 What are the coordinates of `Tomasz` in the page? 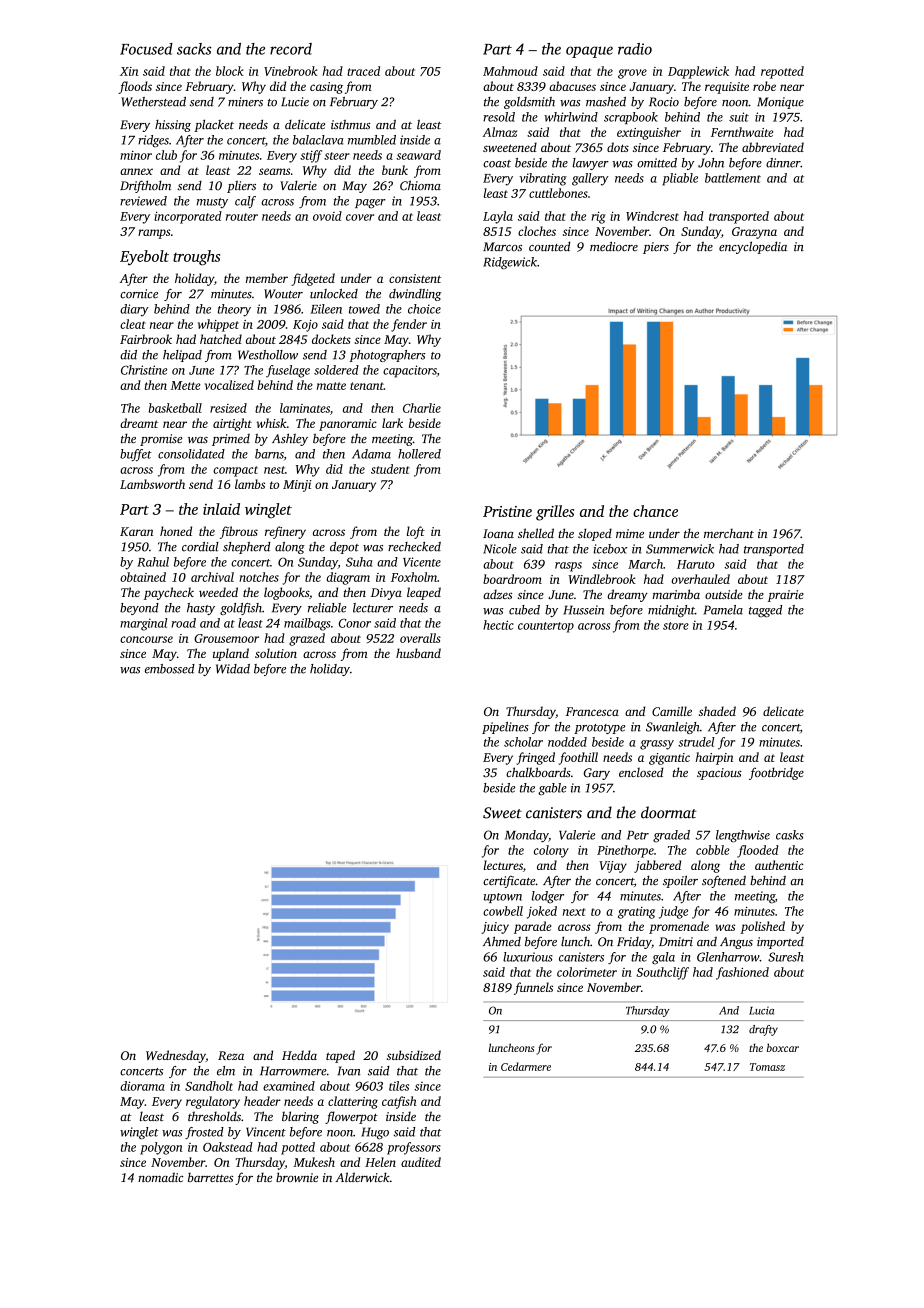 It's located at (767, 1067).
